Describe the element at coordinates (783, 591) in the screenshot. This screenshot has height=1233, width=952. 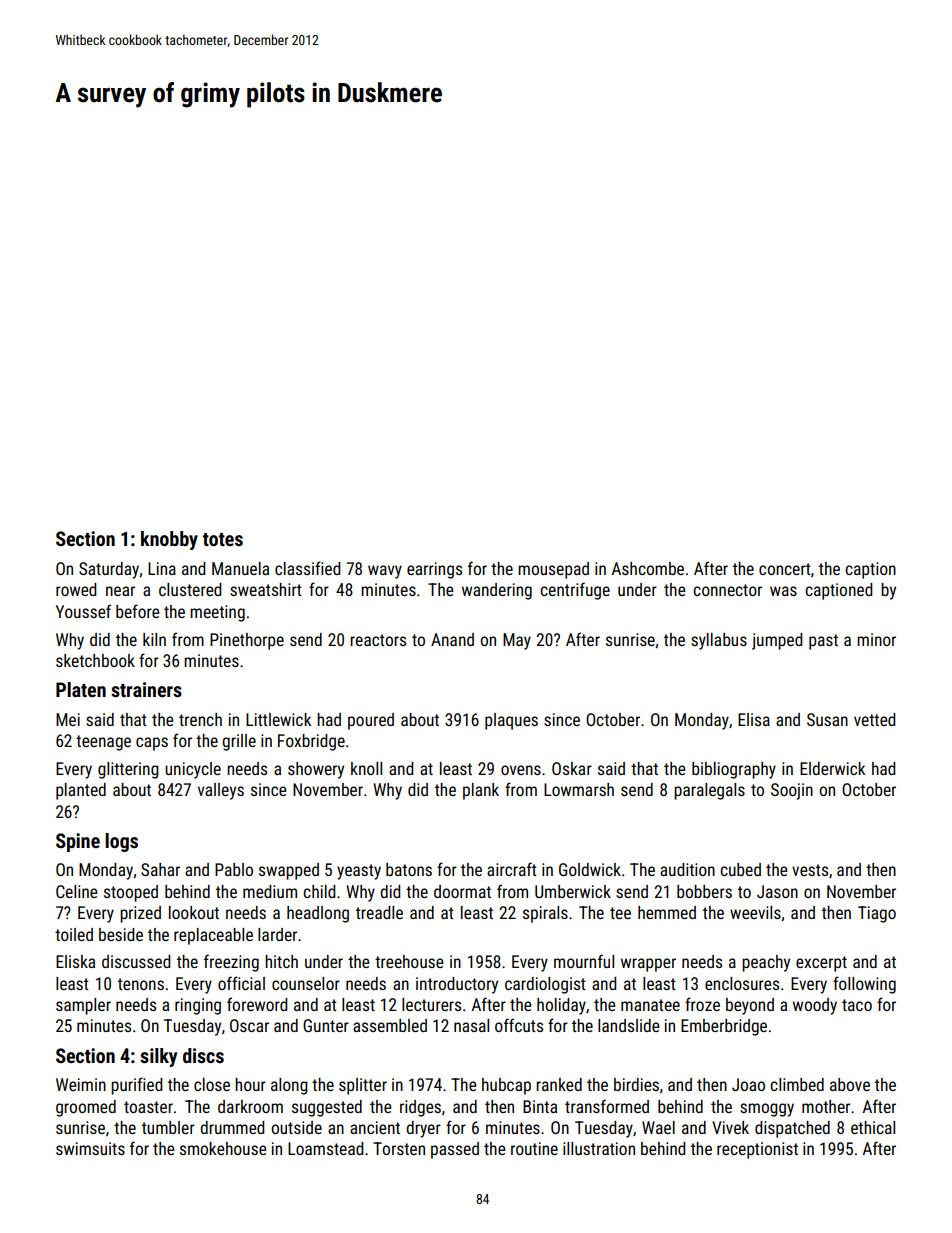
I see `was` at that location.
